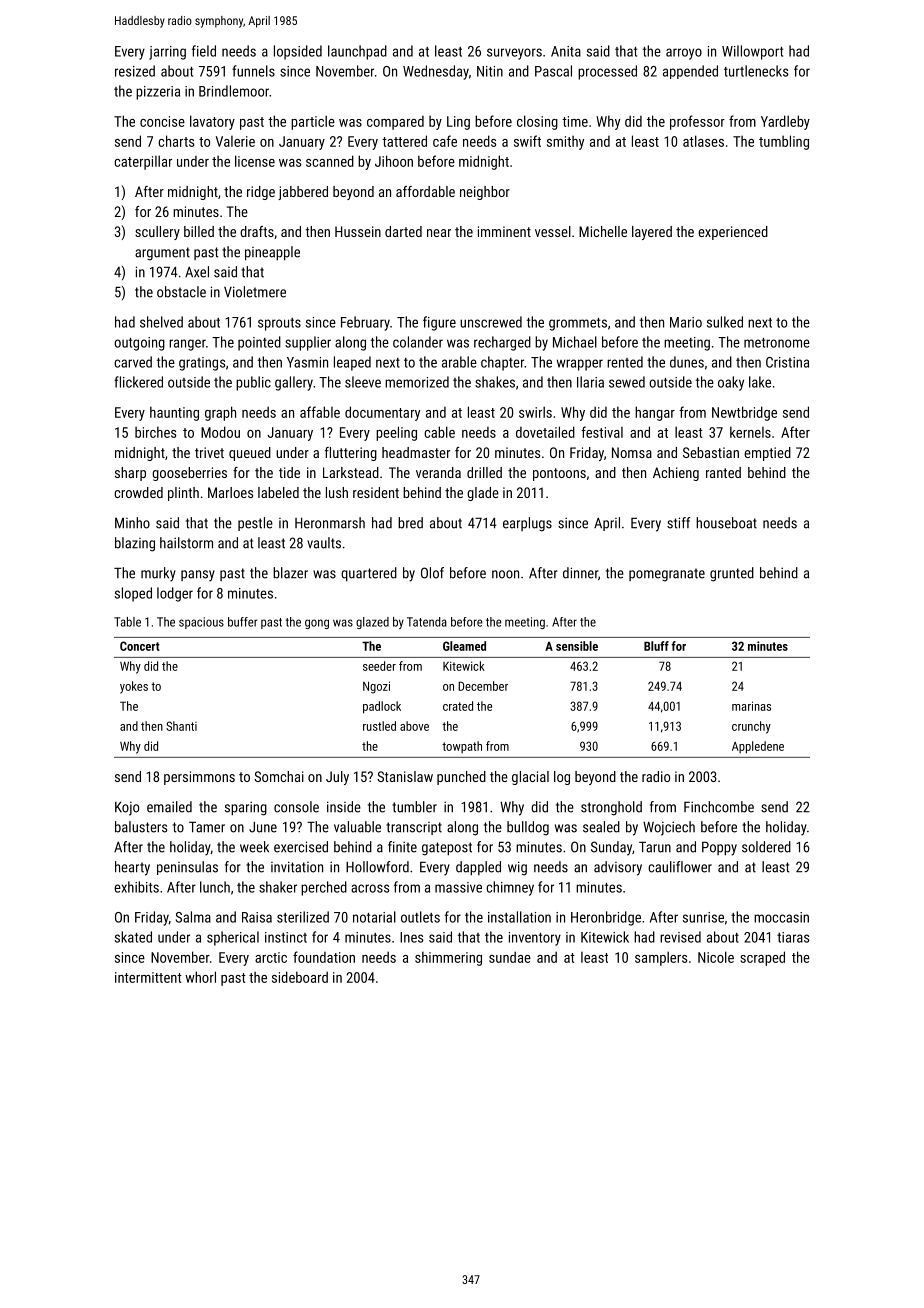 This image has width=924, height=1308. I want to click on instinct, so click(286, 937).
